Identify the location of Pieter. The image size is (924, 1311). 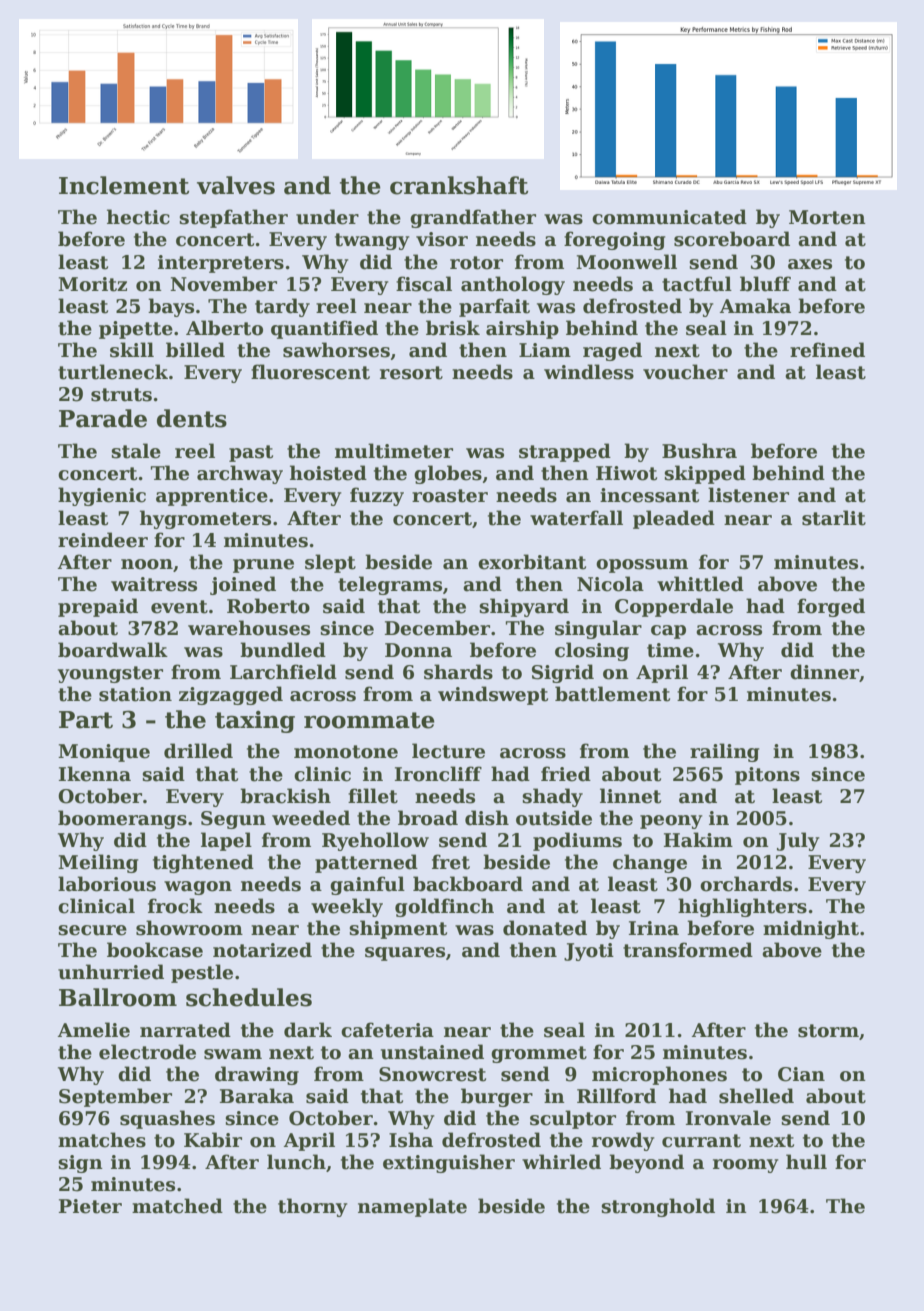
(90, 1206).
